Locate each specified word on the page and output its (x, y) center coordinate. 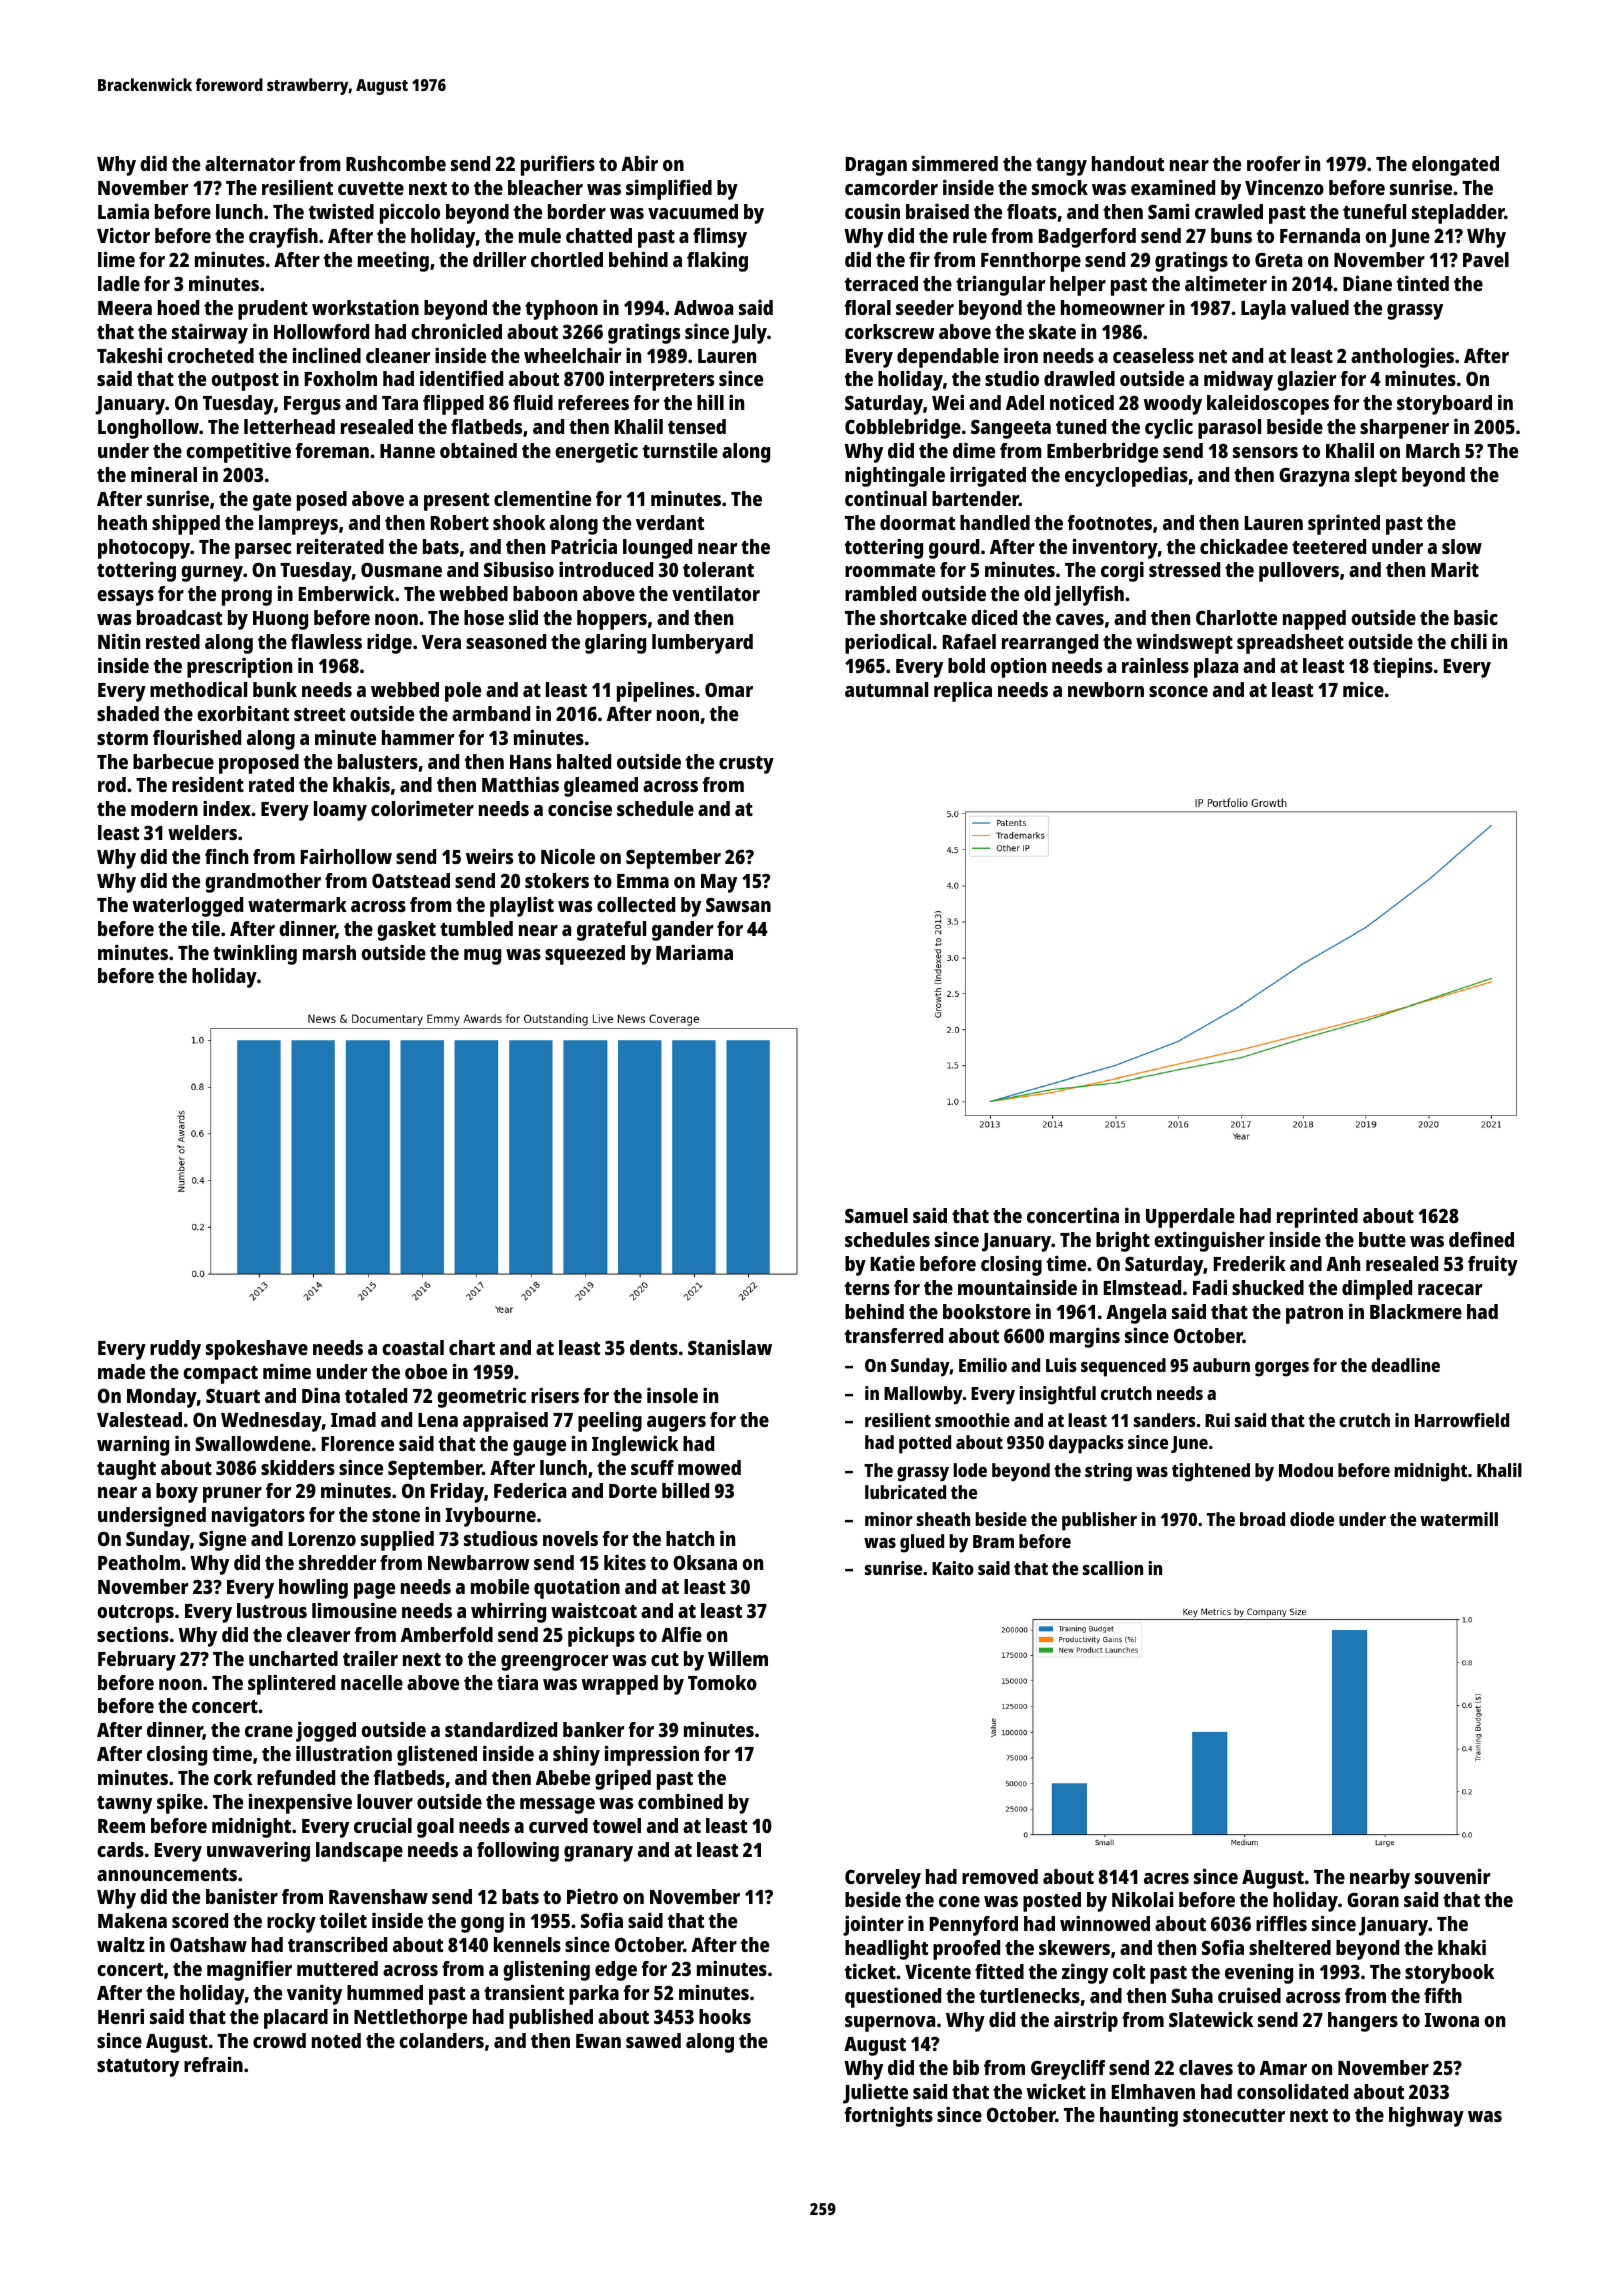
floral (867, 307)
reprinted (1317, 1217)
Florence (358, 1443)
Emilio (983, 1365)
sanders (1165, 1420)
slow (1462, 546)
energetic (596, 452)
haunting (1139, 2116)
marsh (329, 952)
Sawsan (738, 904)
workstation (365, 307)
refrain (213, 2064)
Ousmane (401, 569)
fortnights (888, 2116)
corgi (1122, 571)
